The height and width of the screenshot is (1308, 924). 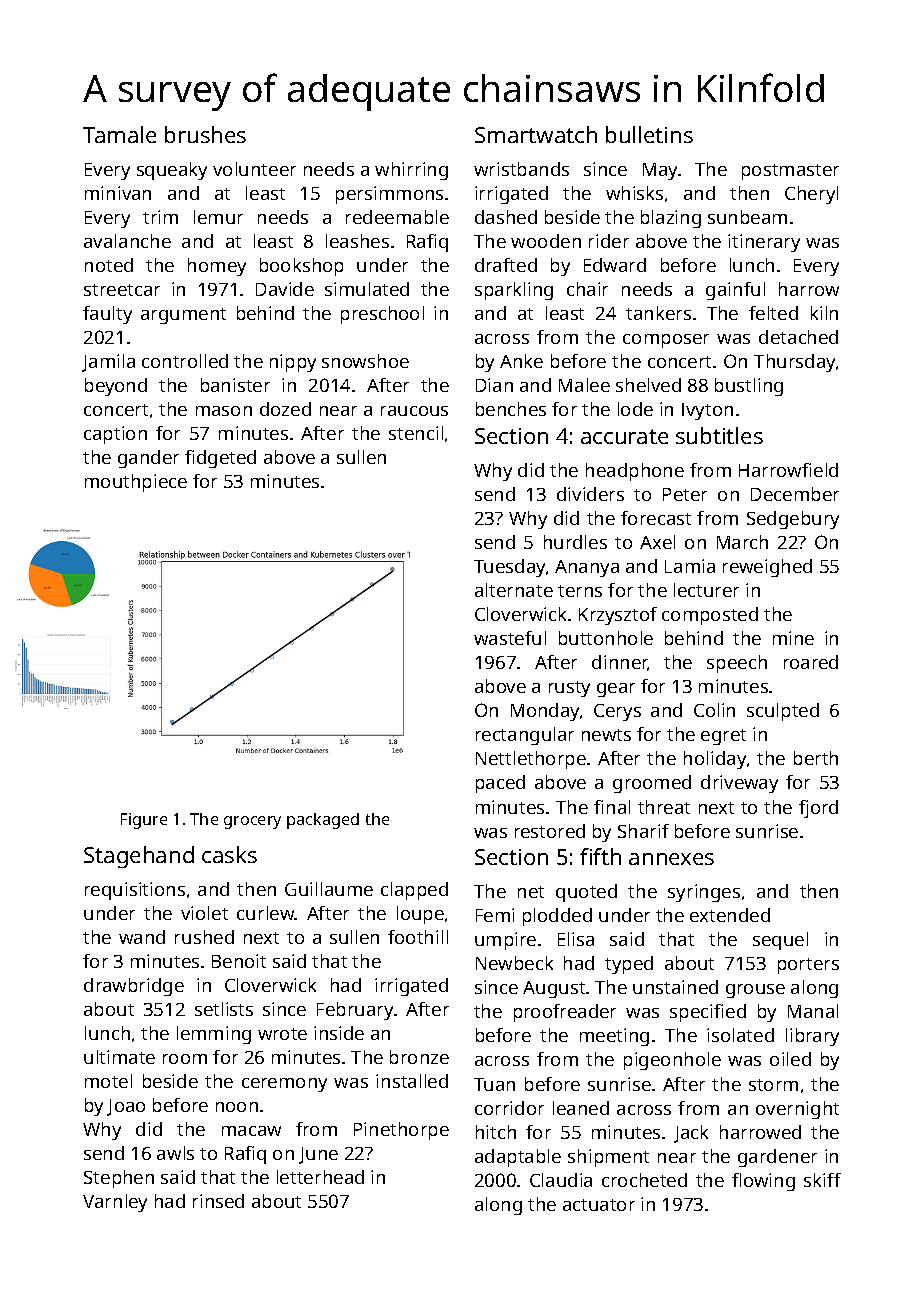 I want to click on umpire, so click(x=505, y=941).
